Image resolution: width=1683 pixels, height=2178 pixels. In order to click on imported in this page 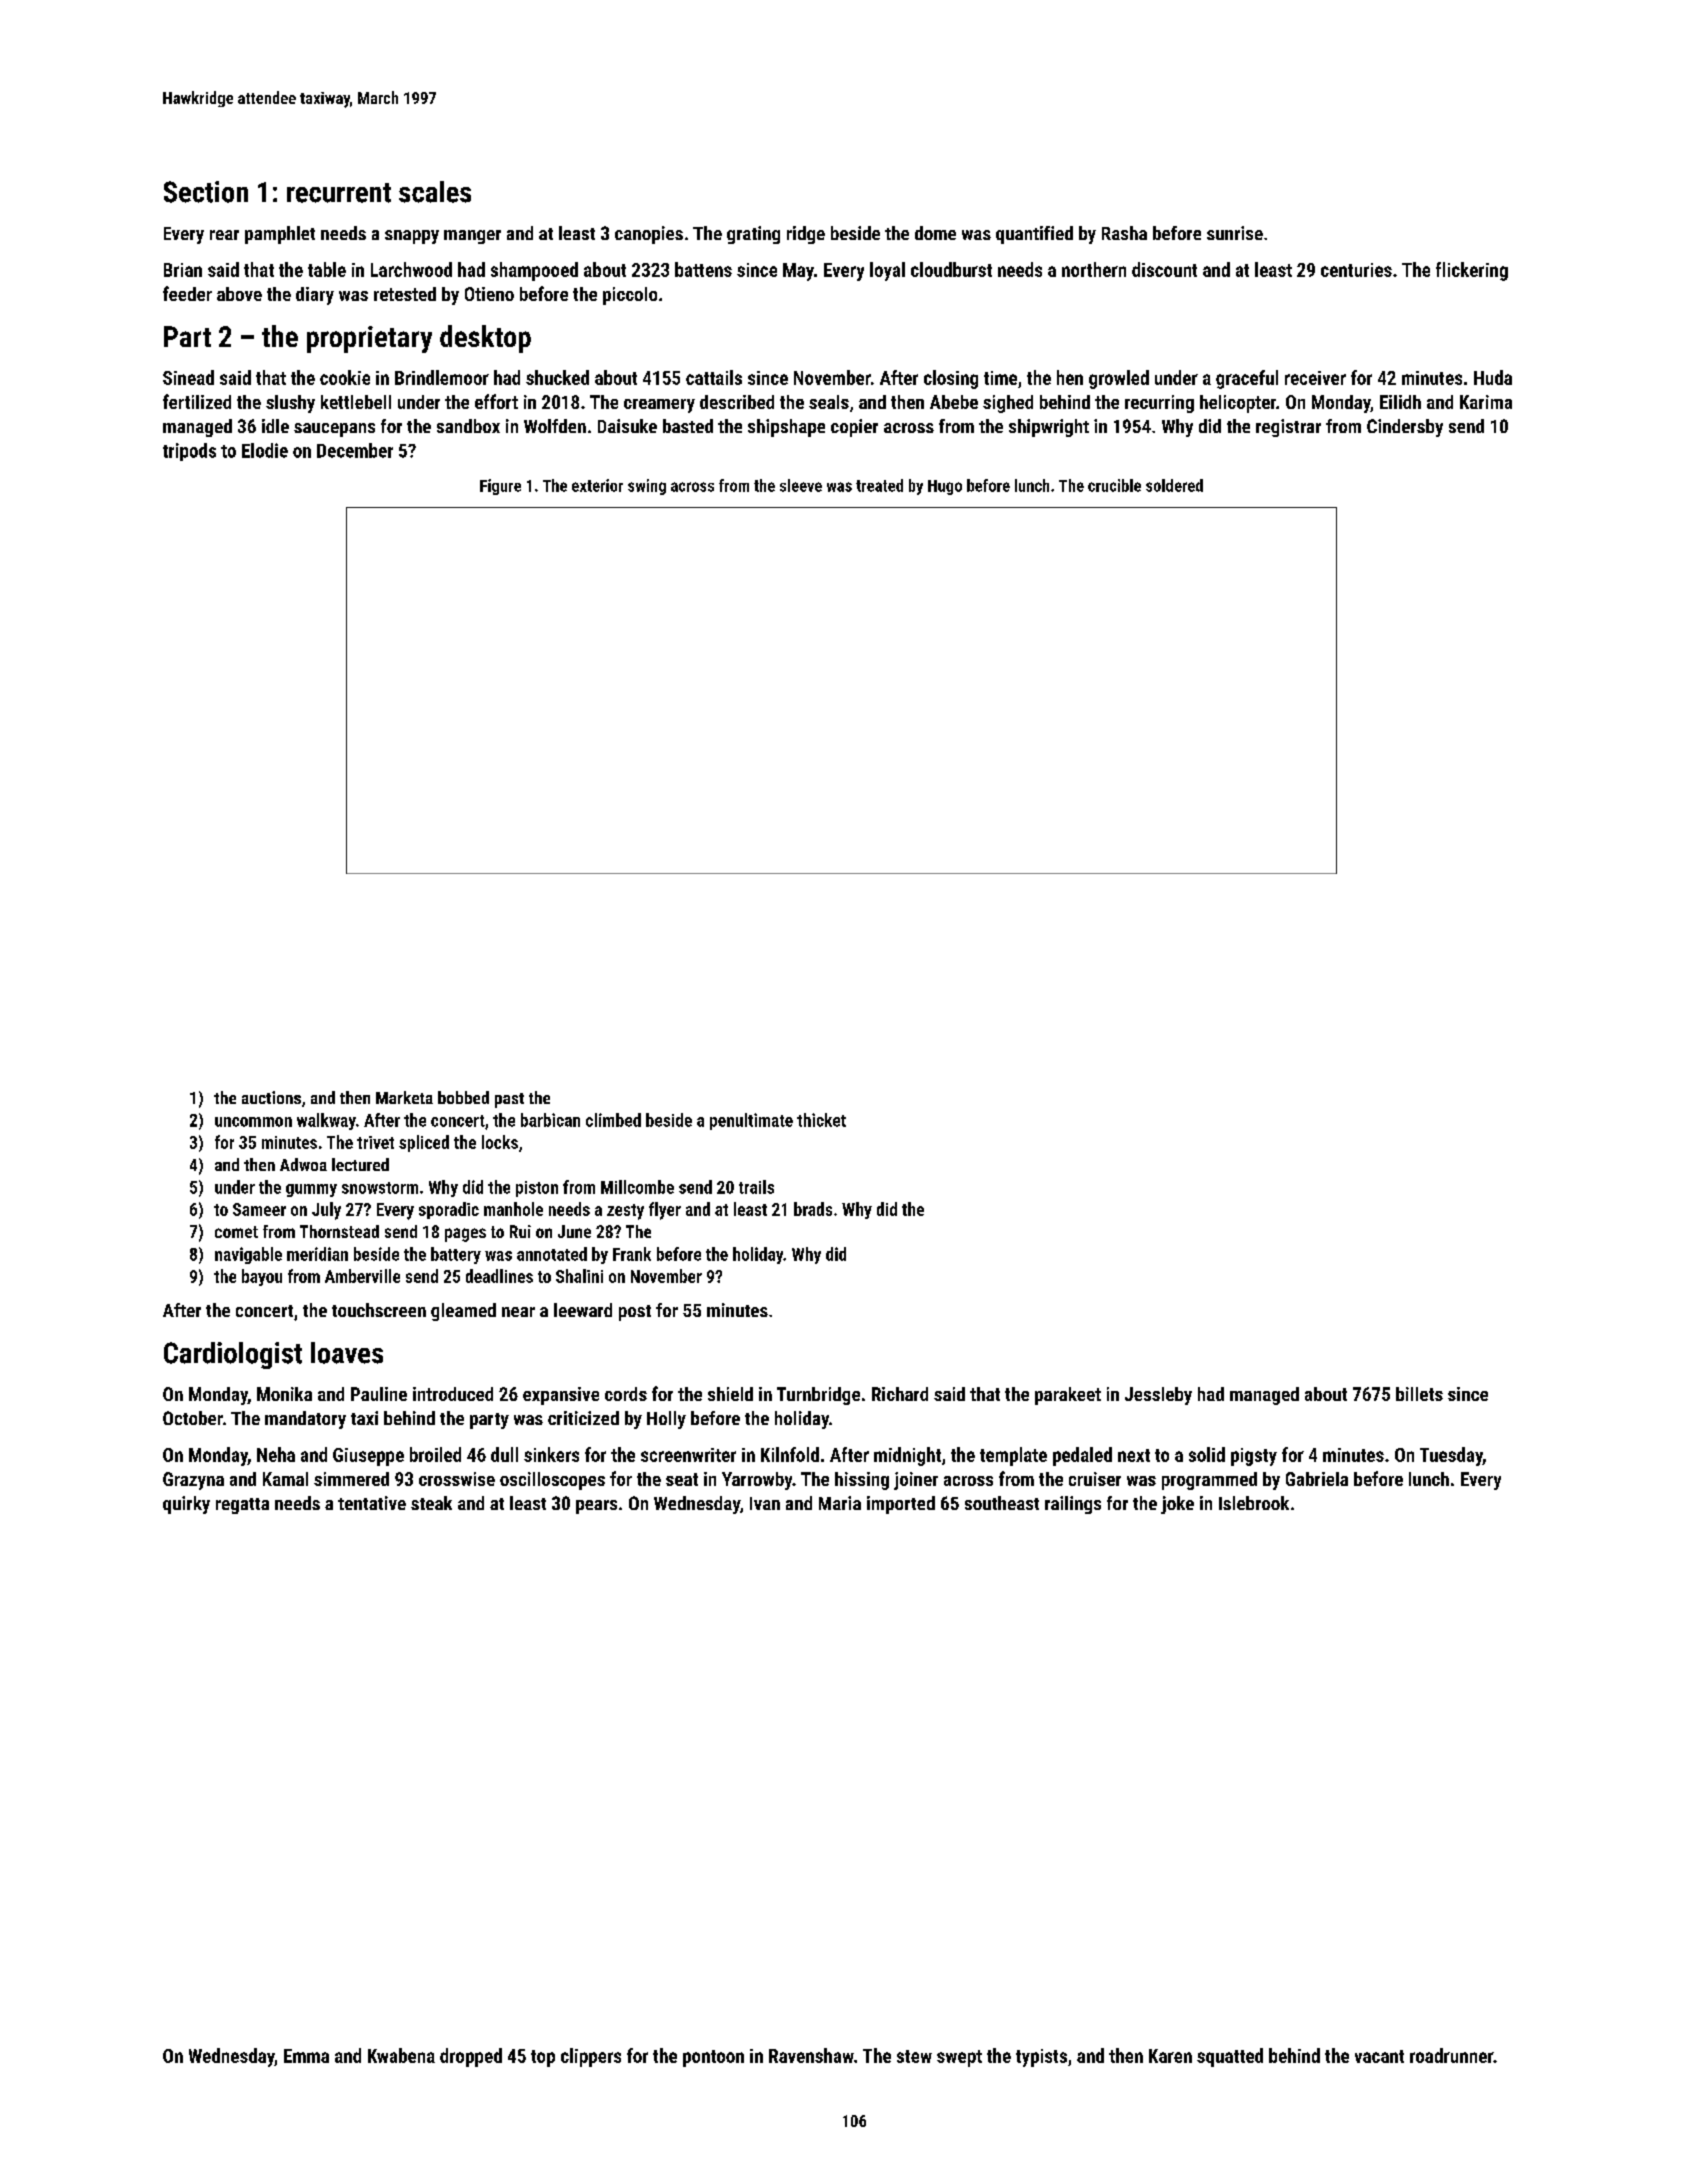, I will do `click(901, 1505)`.
